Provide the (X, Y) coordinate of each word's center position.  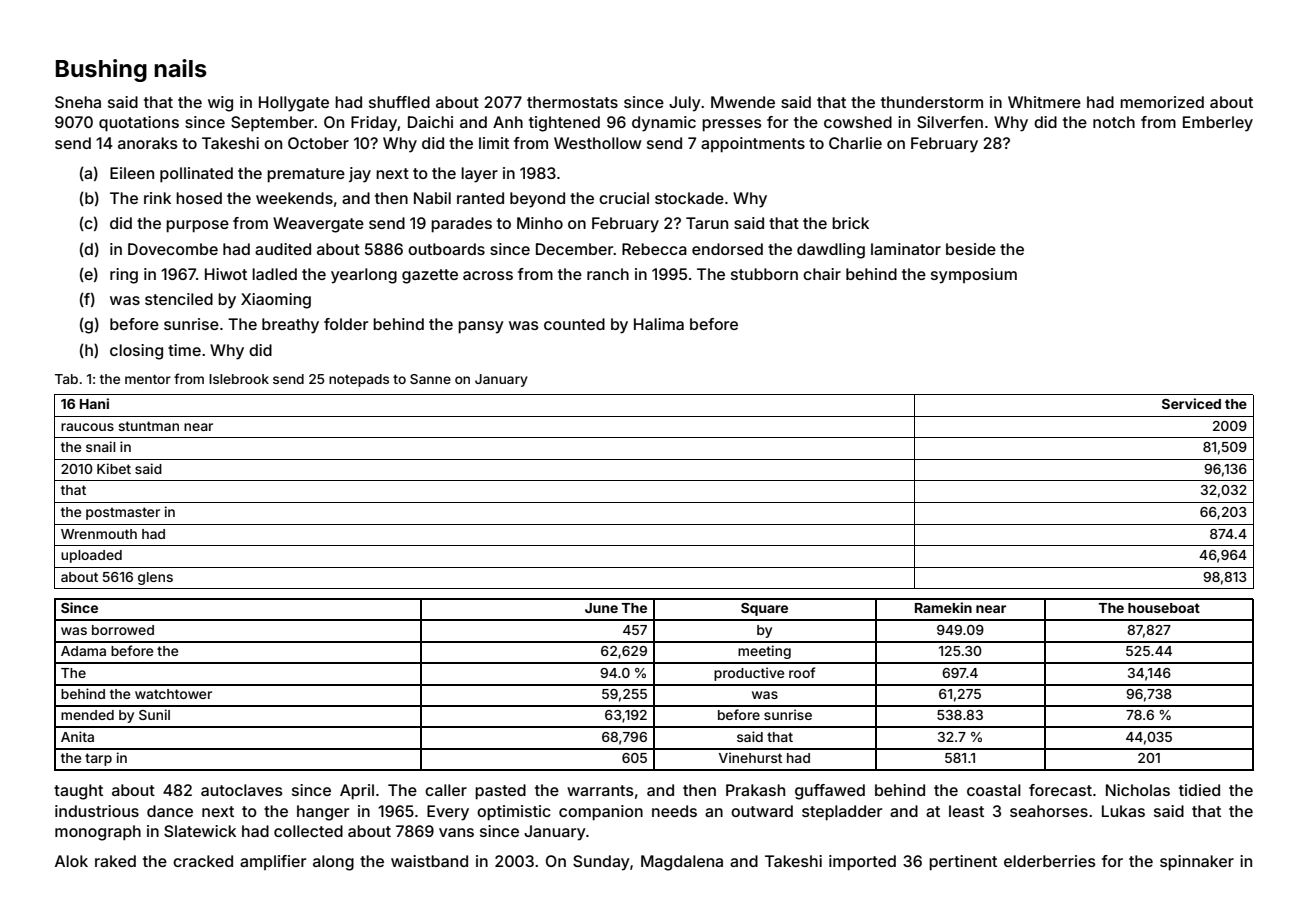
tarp (98, 759)
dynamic (664, 124)
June (601, 608)
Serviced (1191, 403)
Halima (659, 324)
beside (971, 249)
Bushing (101, 70)
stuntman (148, 426)
